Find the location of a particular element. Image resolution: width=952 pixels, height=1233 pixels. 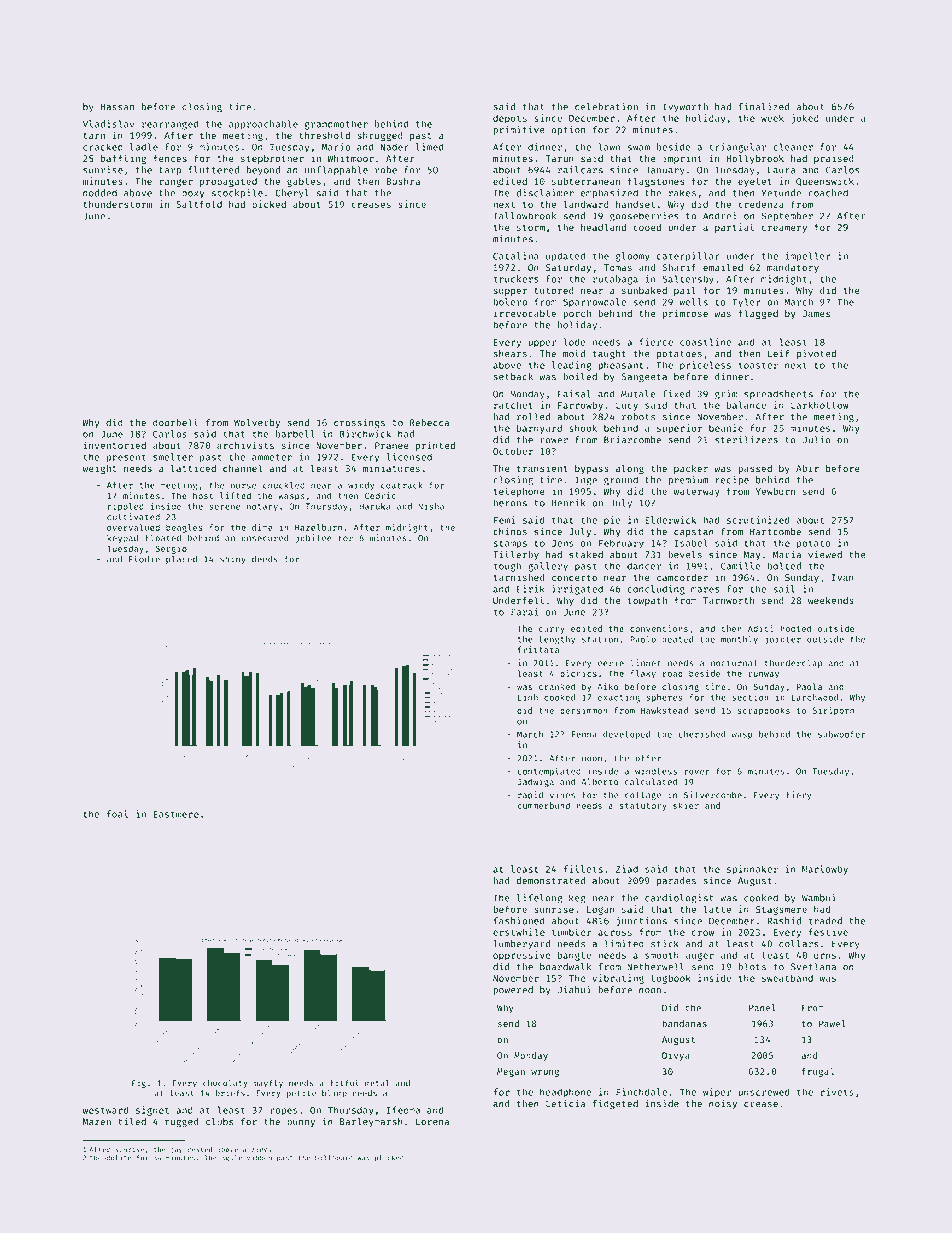

Larkhollow is located at coordinates (820, 405).
